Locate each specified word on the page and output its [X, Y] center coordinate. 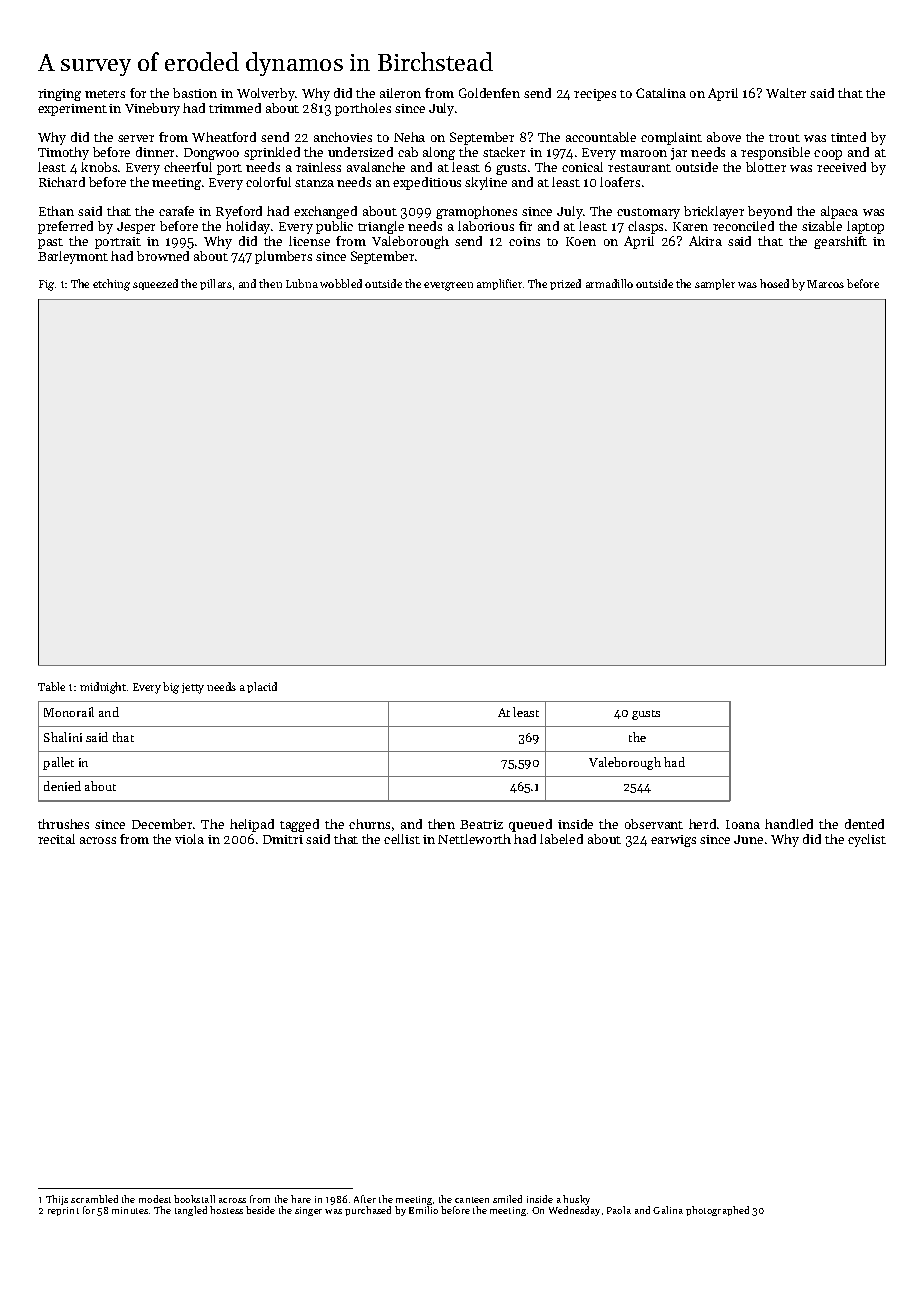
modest [155, 1199]
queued [530, 825]
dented [864, 824]
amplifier [499, 284]
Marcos [825, 284]
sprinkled [272, 153]
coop [828, 155]
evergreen [448, 286]
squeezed [155, 284]
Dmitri [283, 839]
